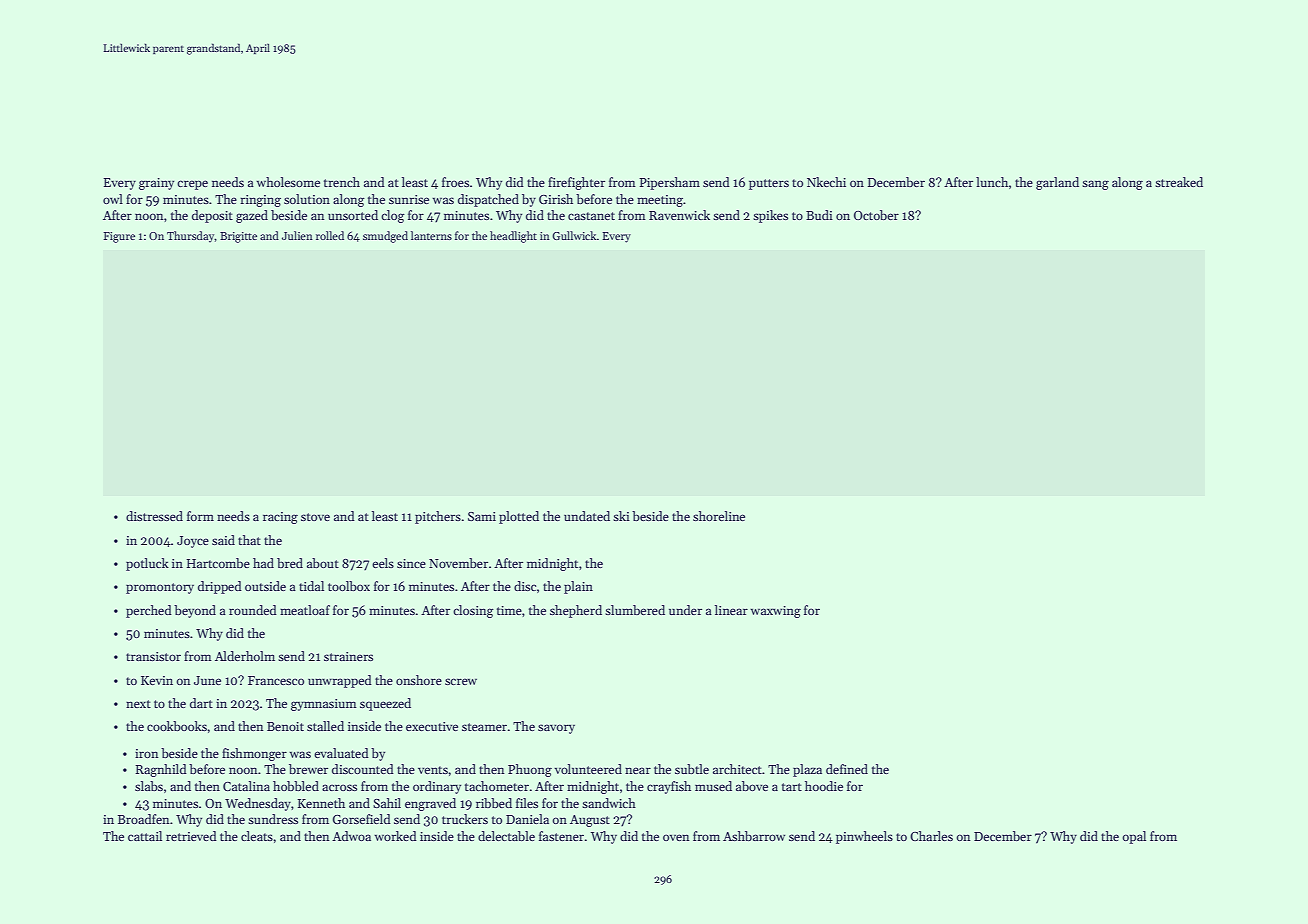  What do you see at coordinates (719, 516) in the image?
I see `shoreline` at bounding box center [719, 516].
